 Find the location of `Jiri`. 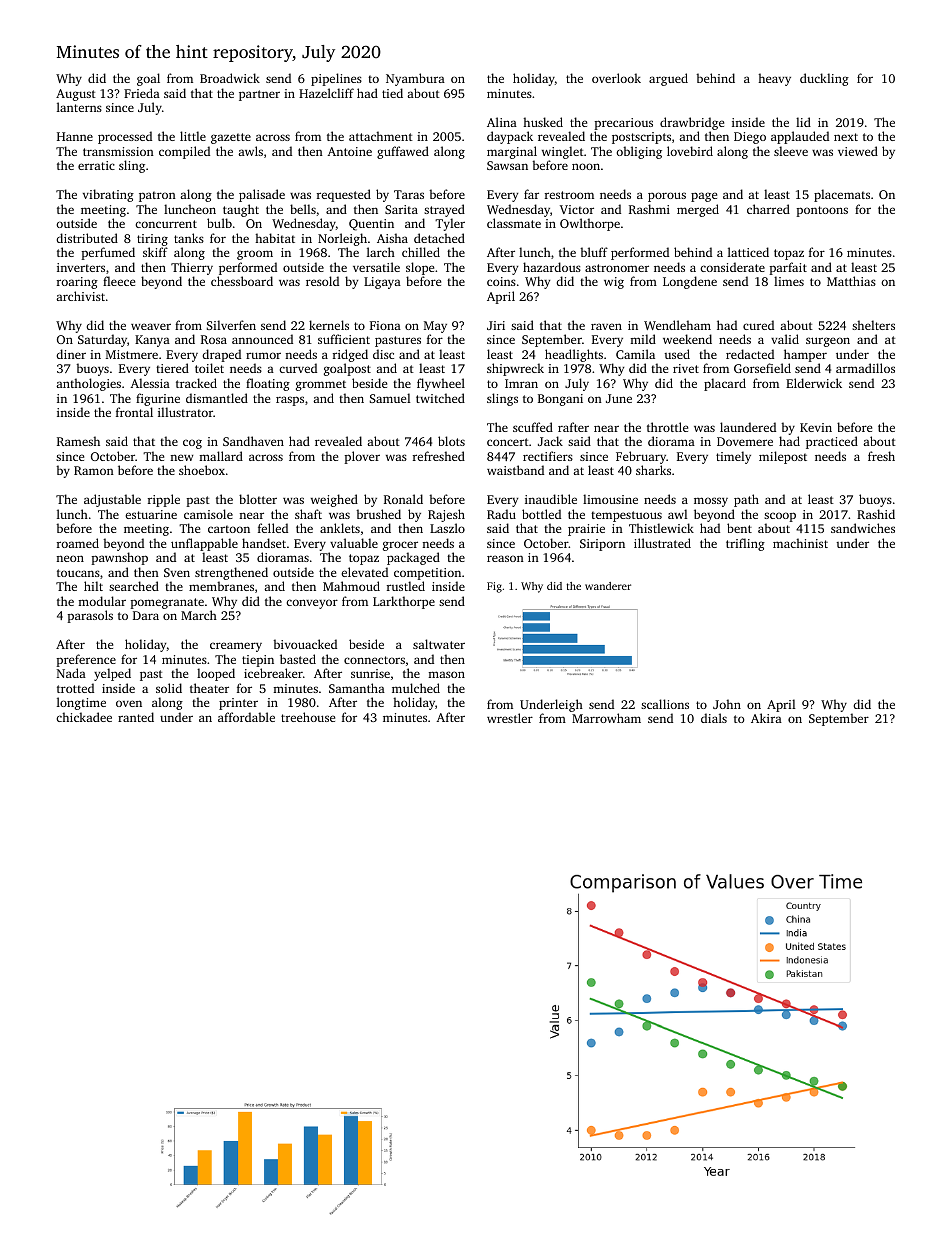

Jiri is located at coordinates (496, 325).
